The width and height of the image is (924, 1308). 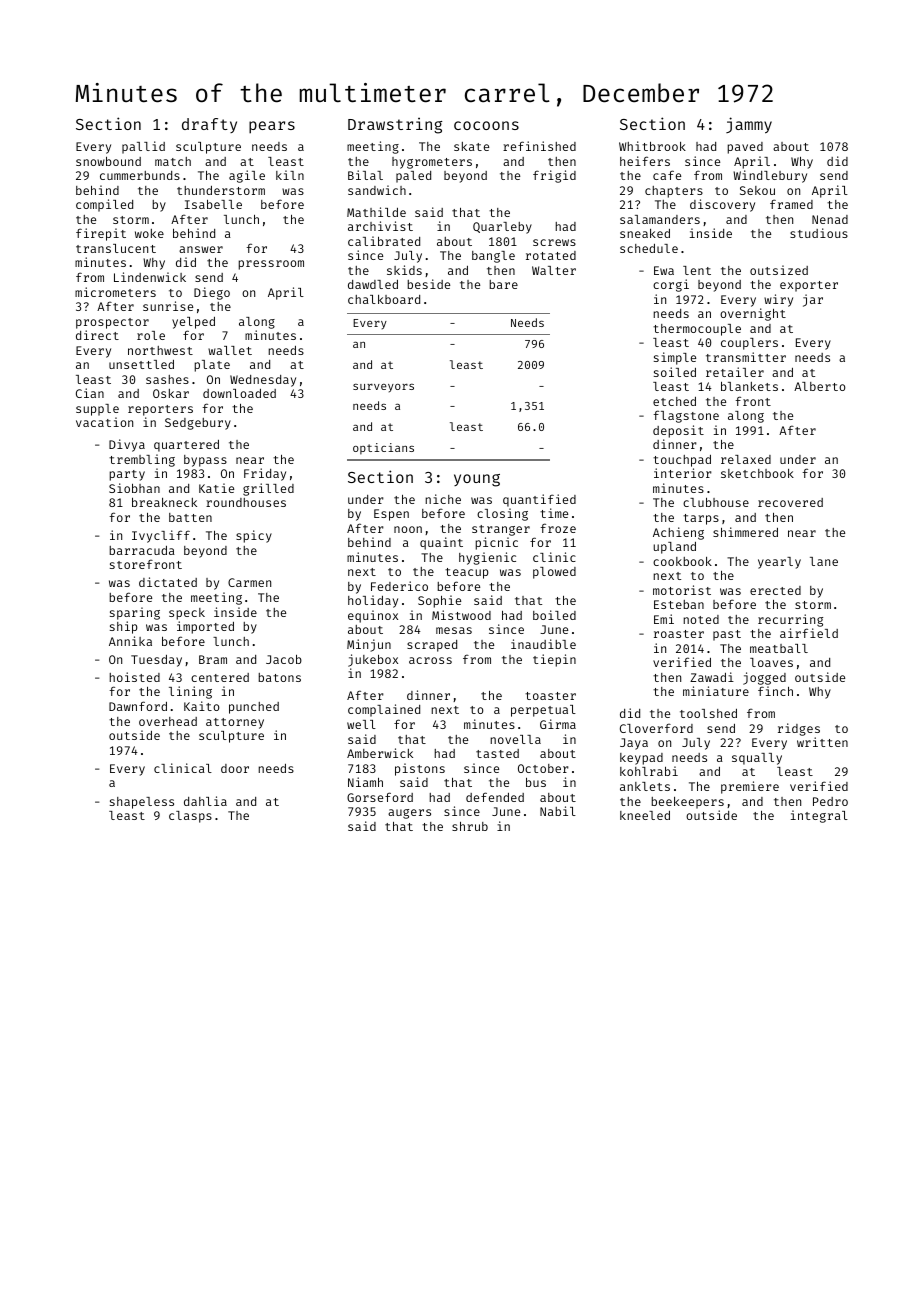 I want to click on Divya, so click(x=127, y=445).
